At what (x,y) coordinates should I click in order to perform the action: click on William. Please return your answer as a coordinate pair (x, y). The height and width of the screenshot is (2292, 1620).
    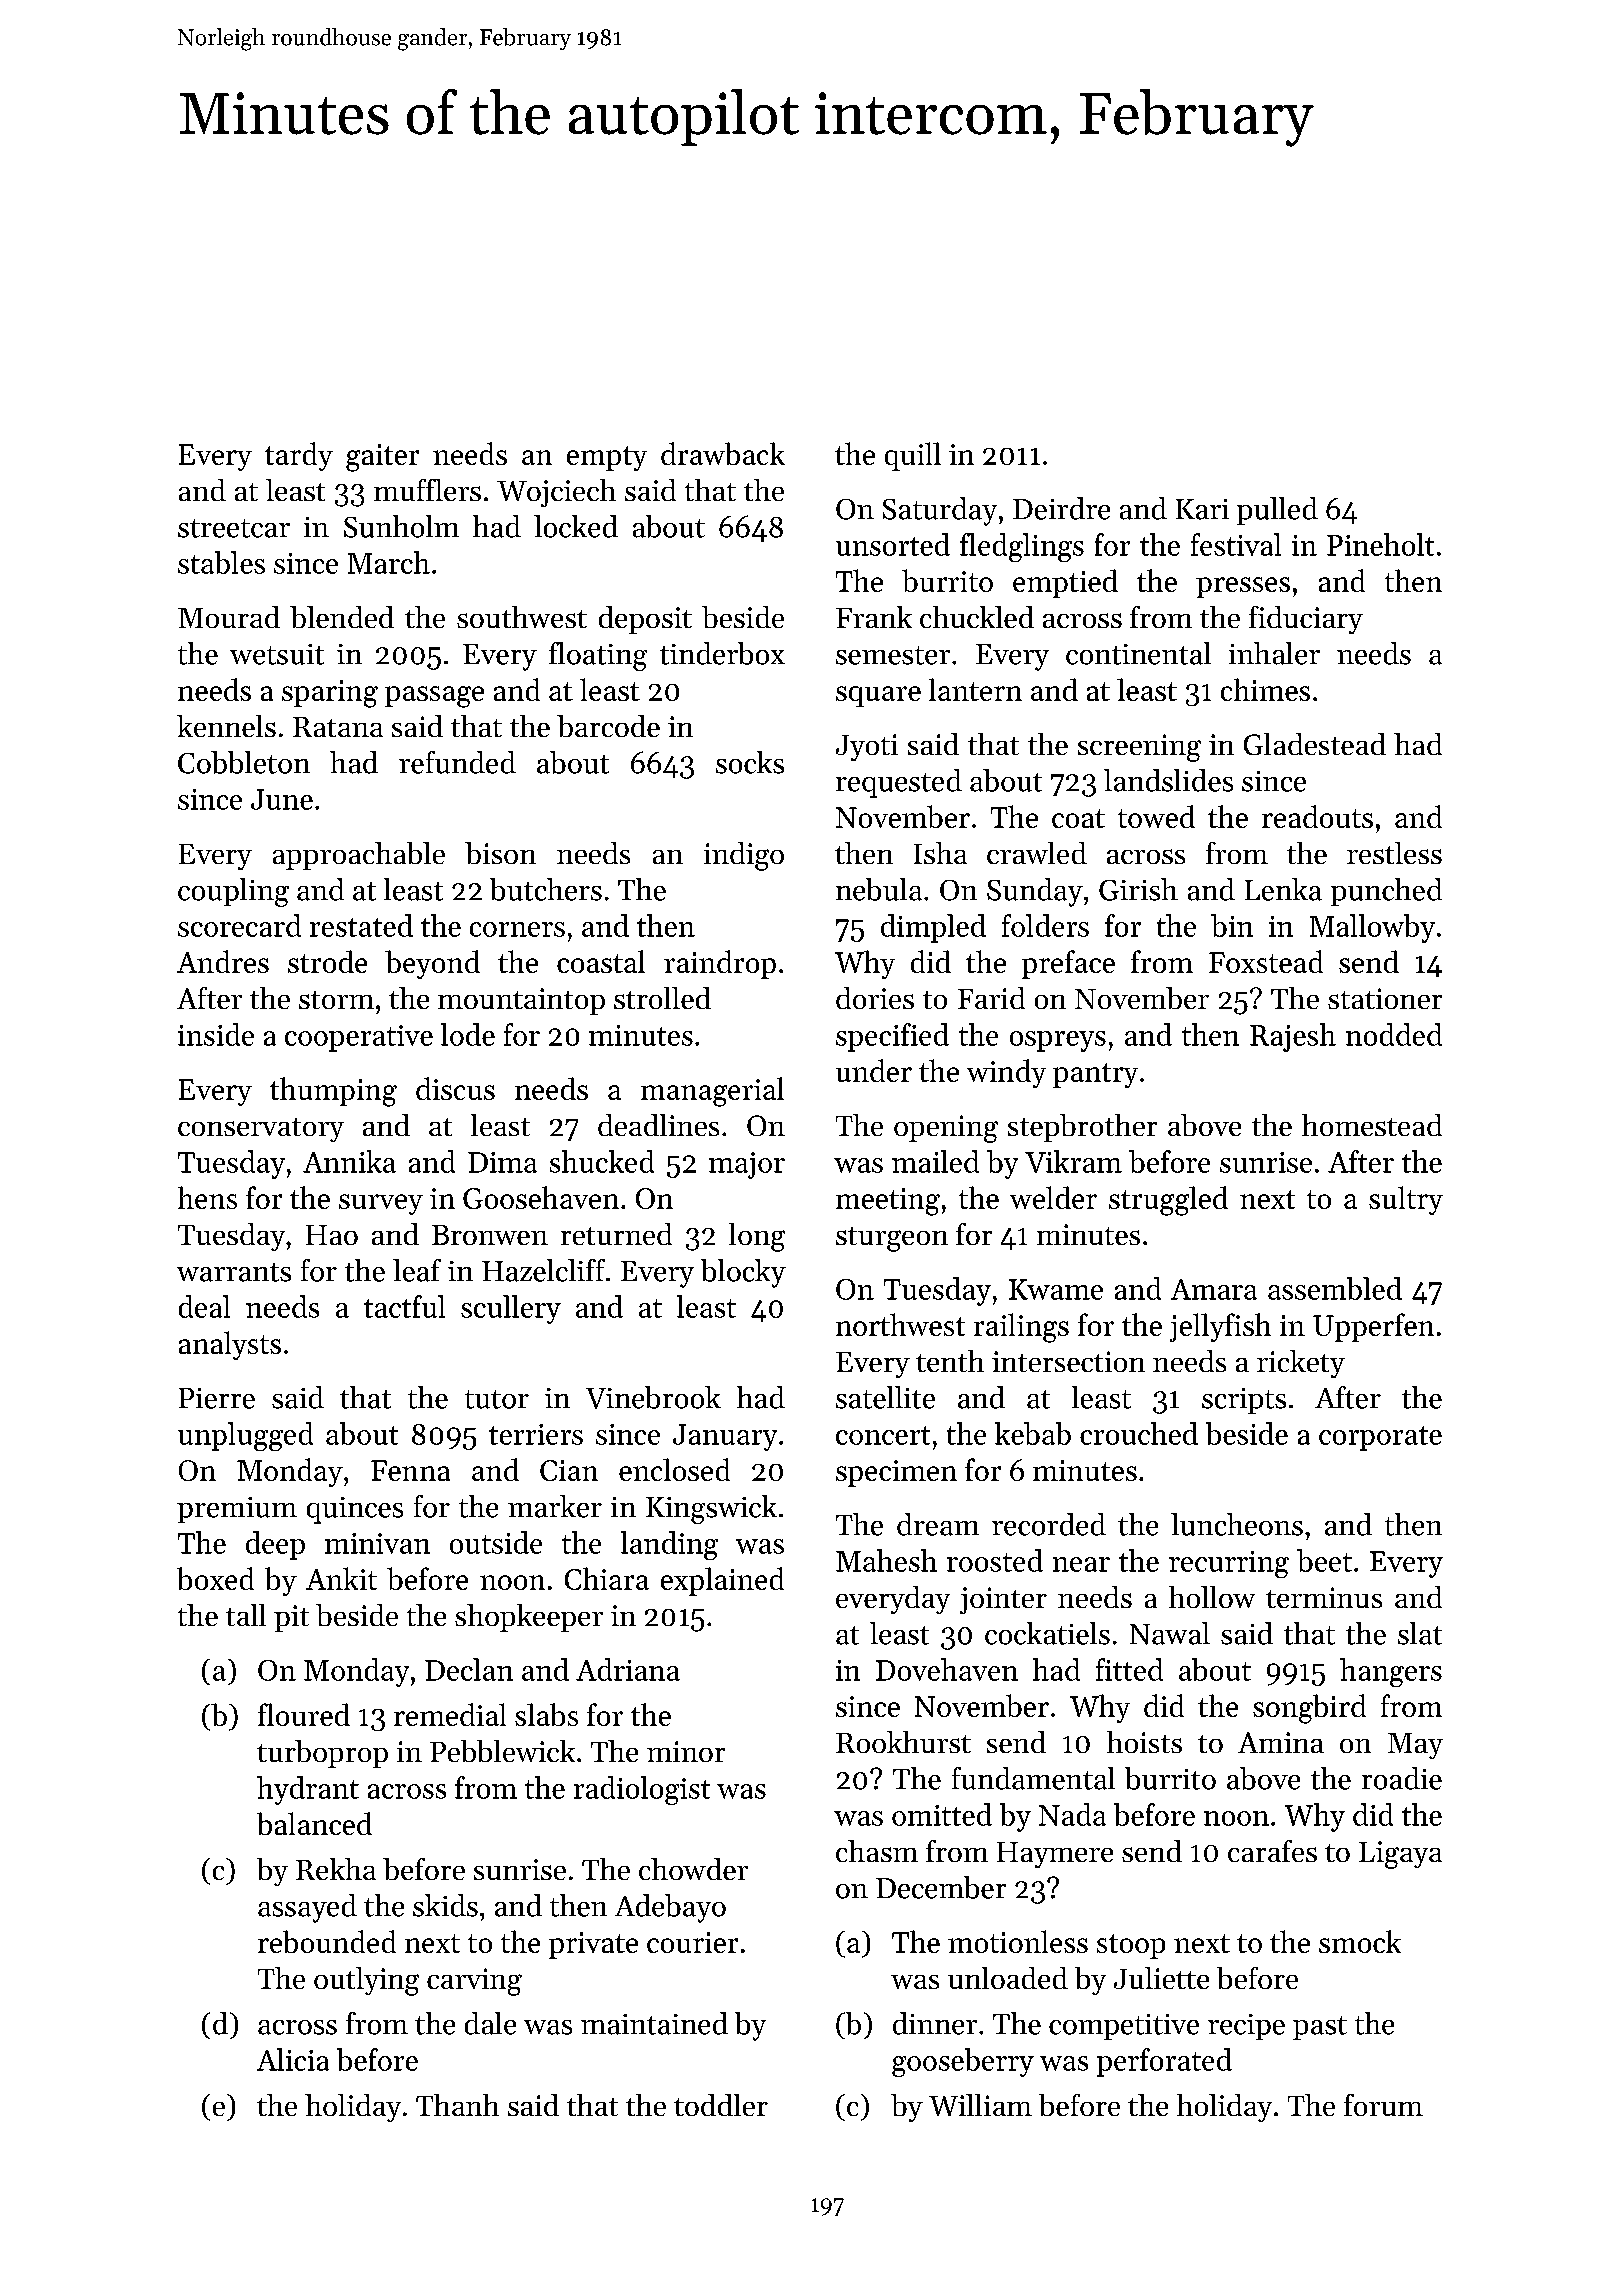
    Looking at the image, I should click on (980, 2105).
